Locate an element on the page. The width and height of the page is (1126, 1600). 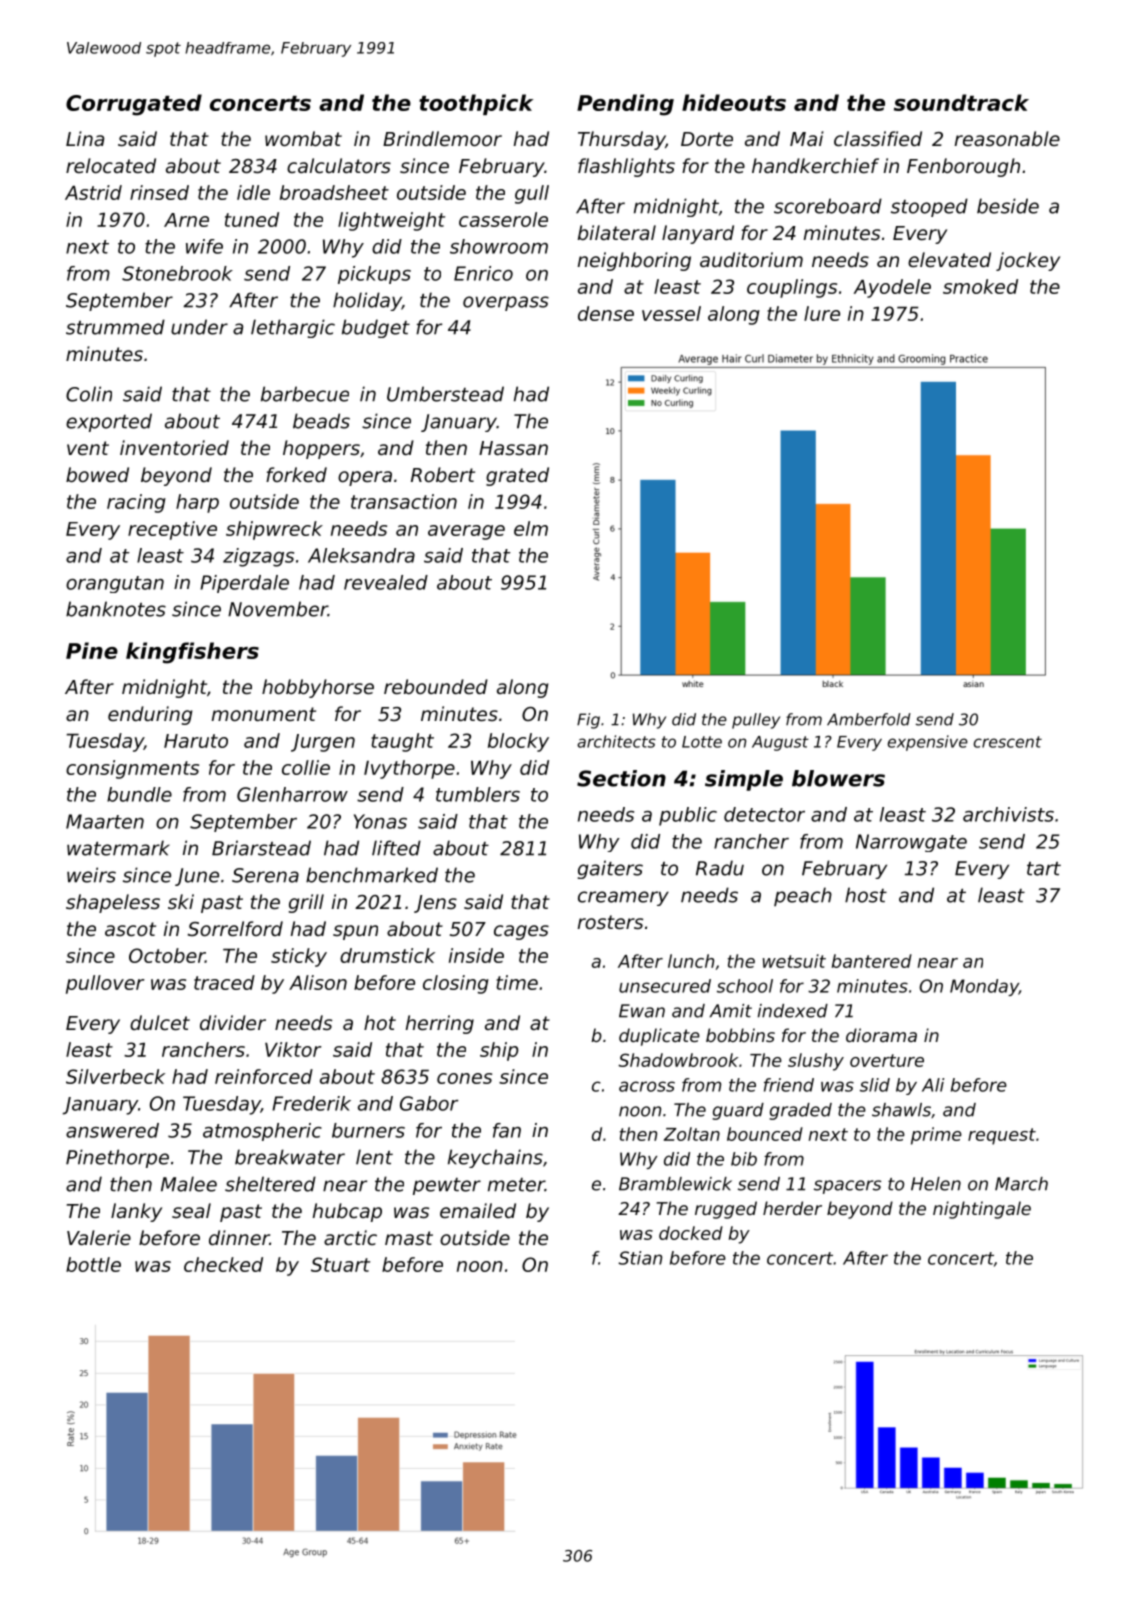
pulley is located at coordinates (756, 721).
